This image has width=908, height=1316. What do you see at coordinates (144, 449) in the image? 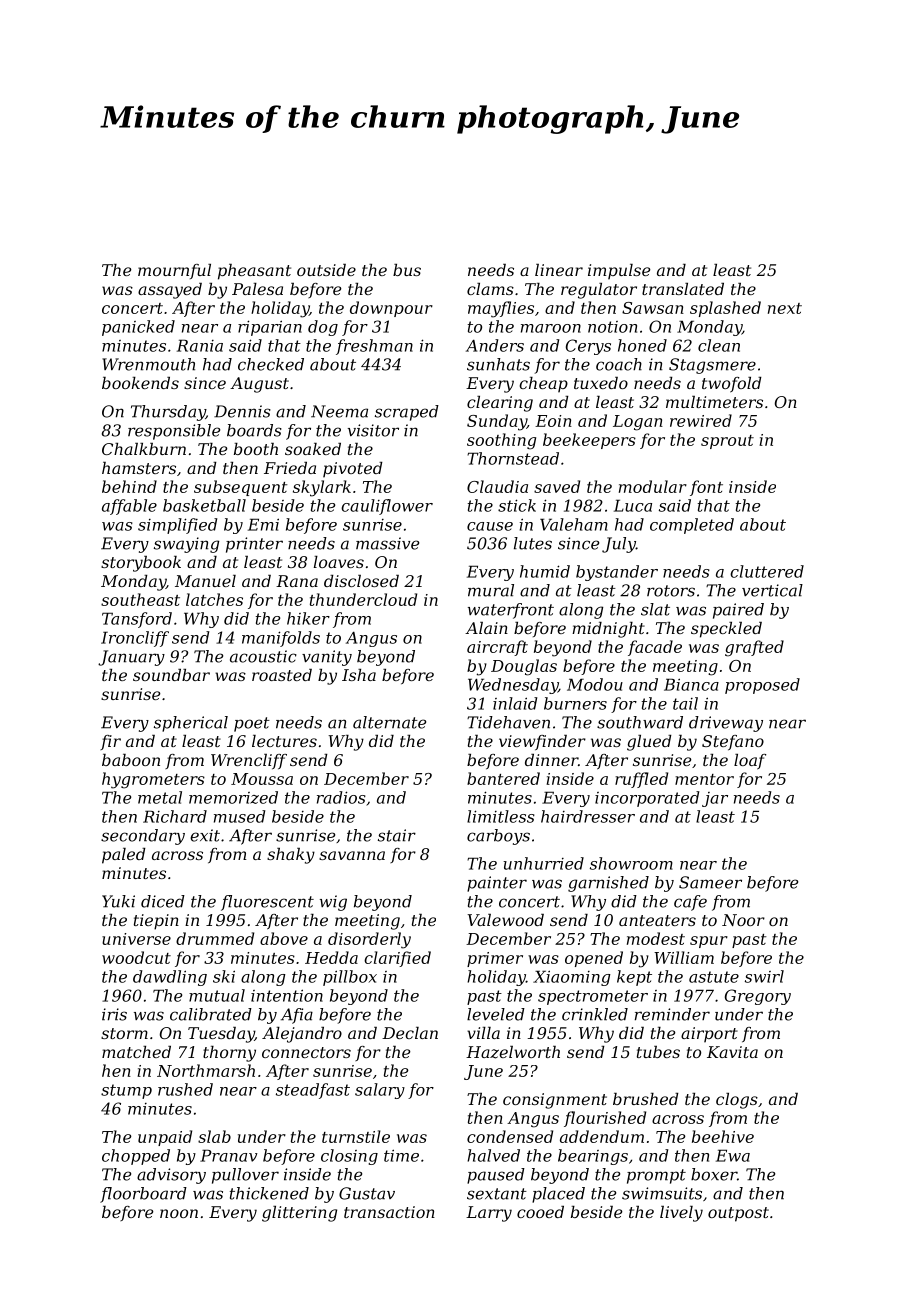
I see `Chalkburn` at bounding box center [144, 449].
